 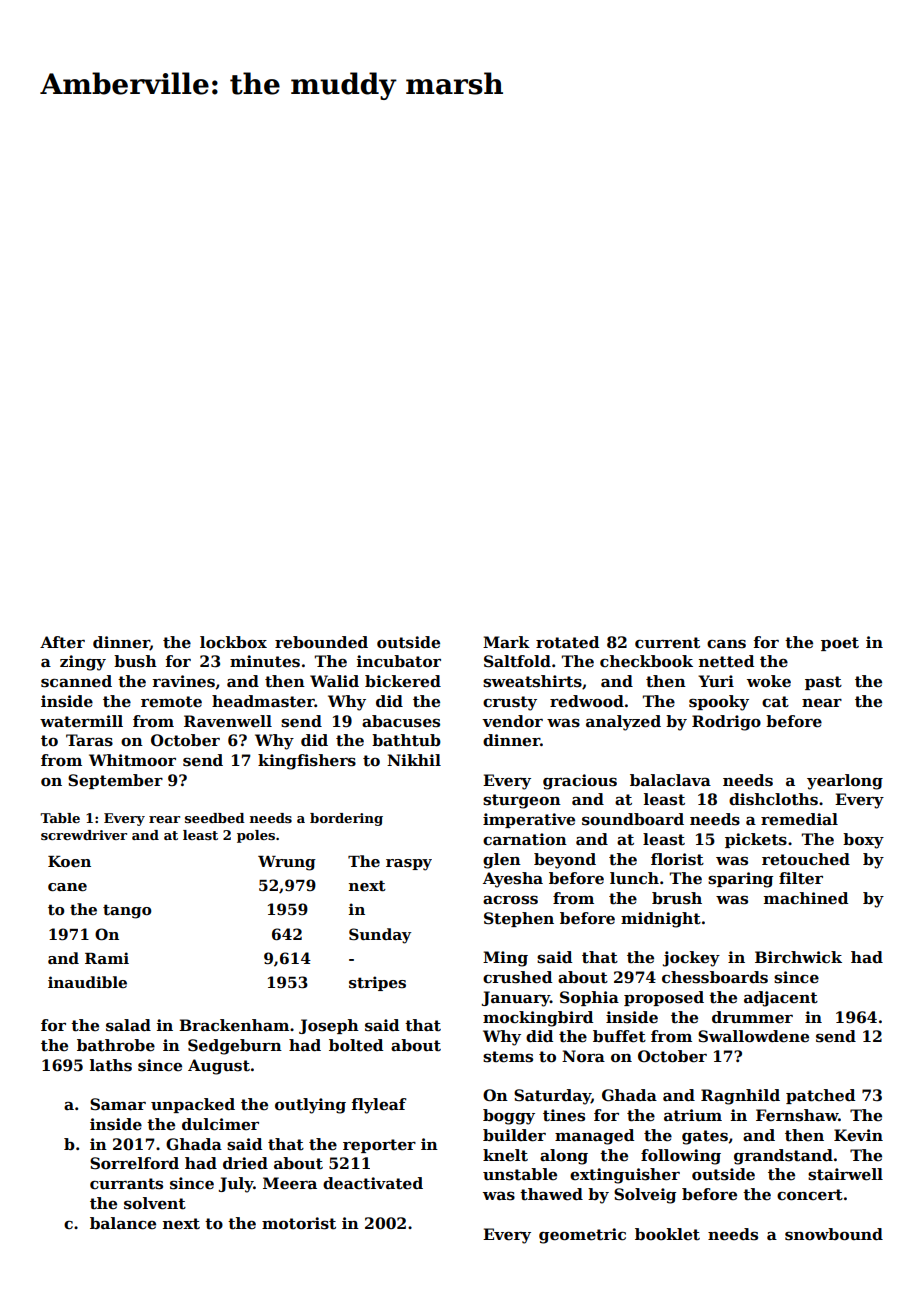 What do you see at coordinates (310, 1106) in the image?
I see `outlying` at bounding box center [310, 1106].
